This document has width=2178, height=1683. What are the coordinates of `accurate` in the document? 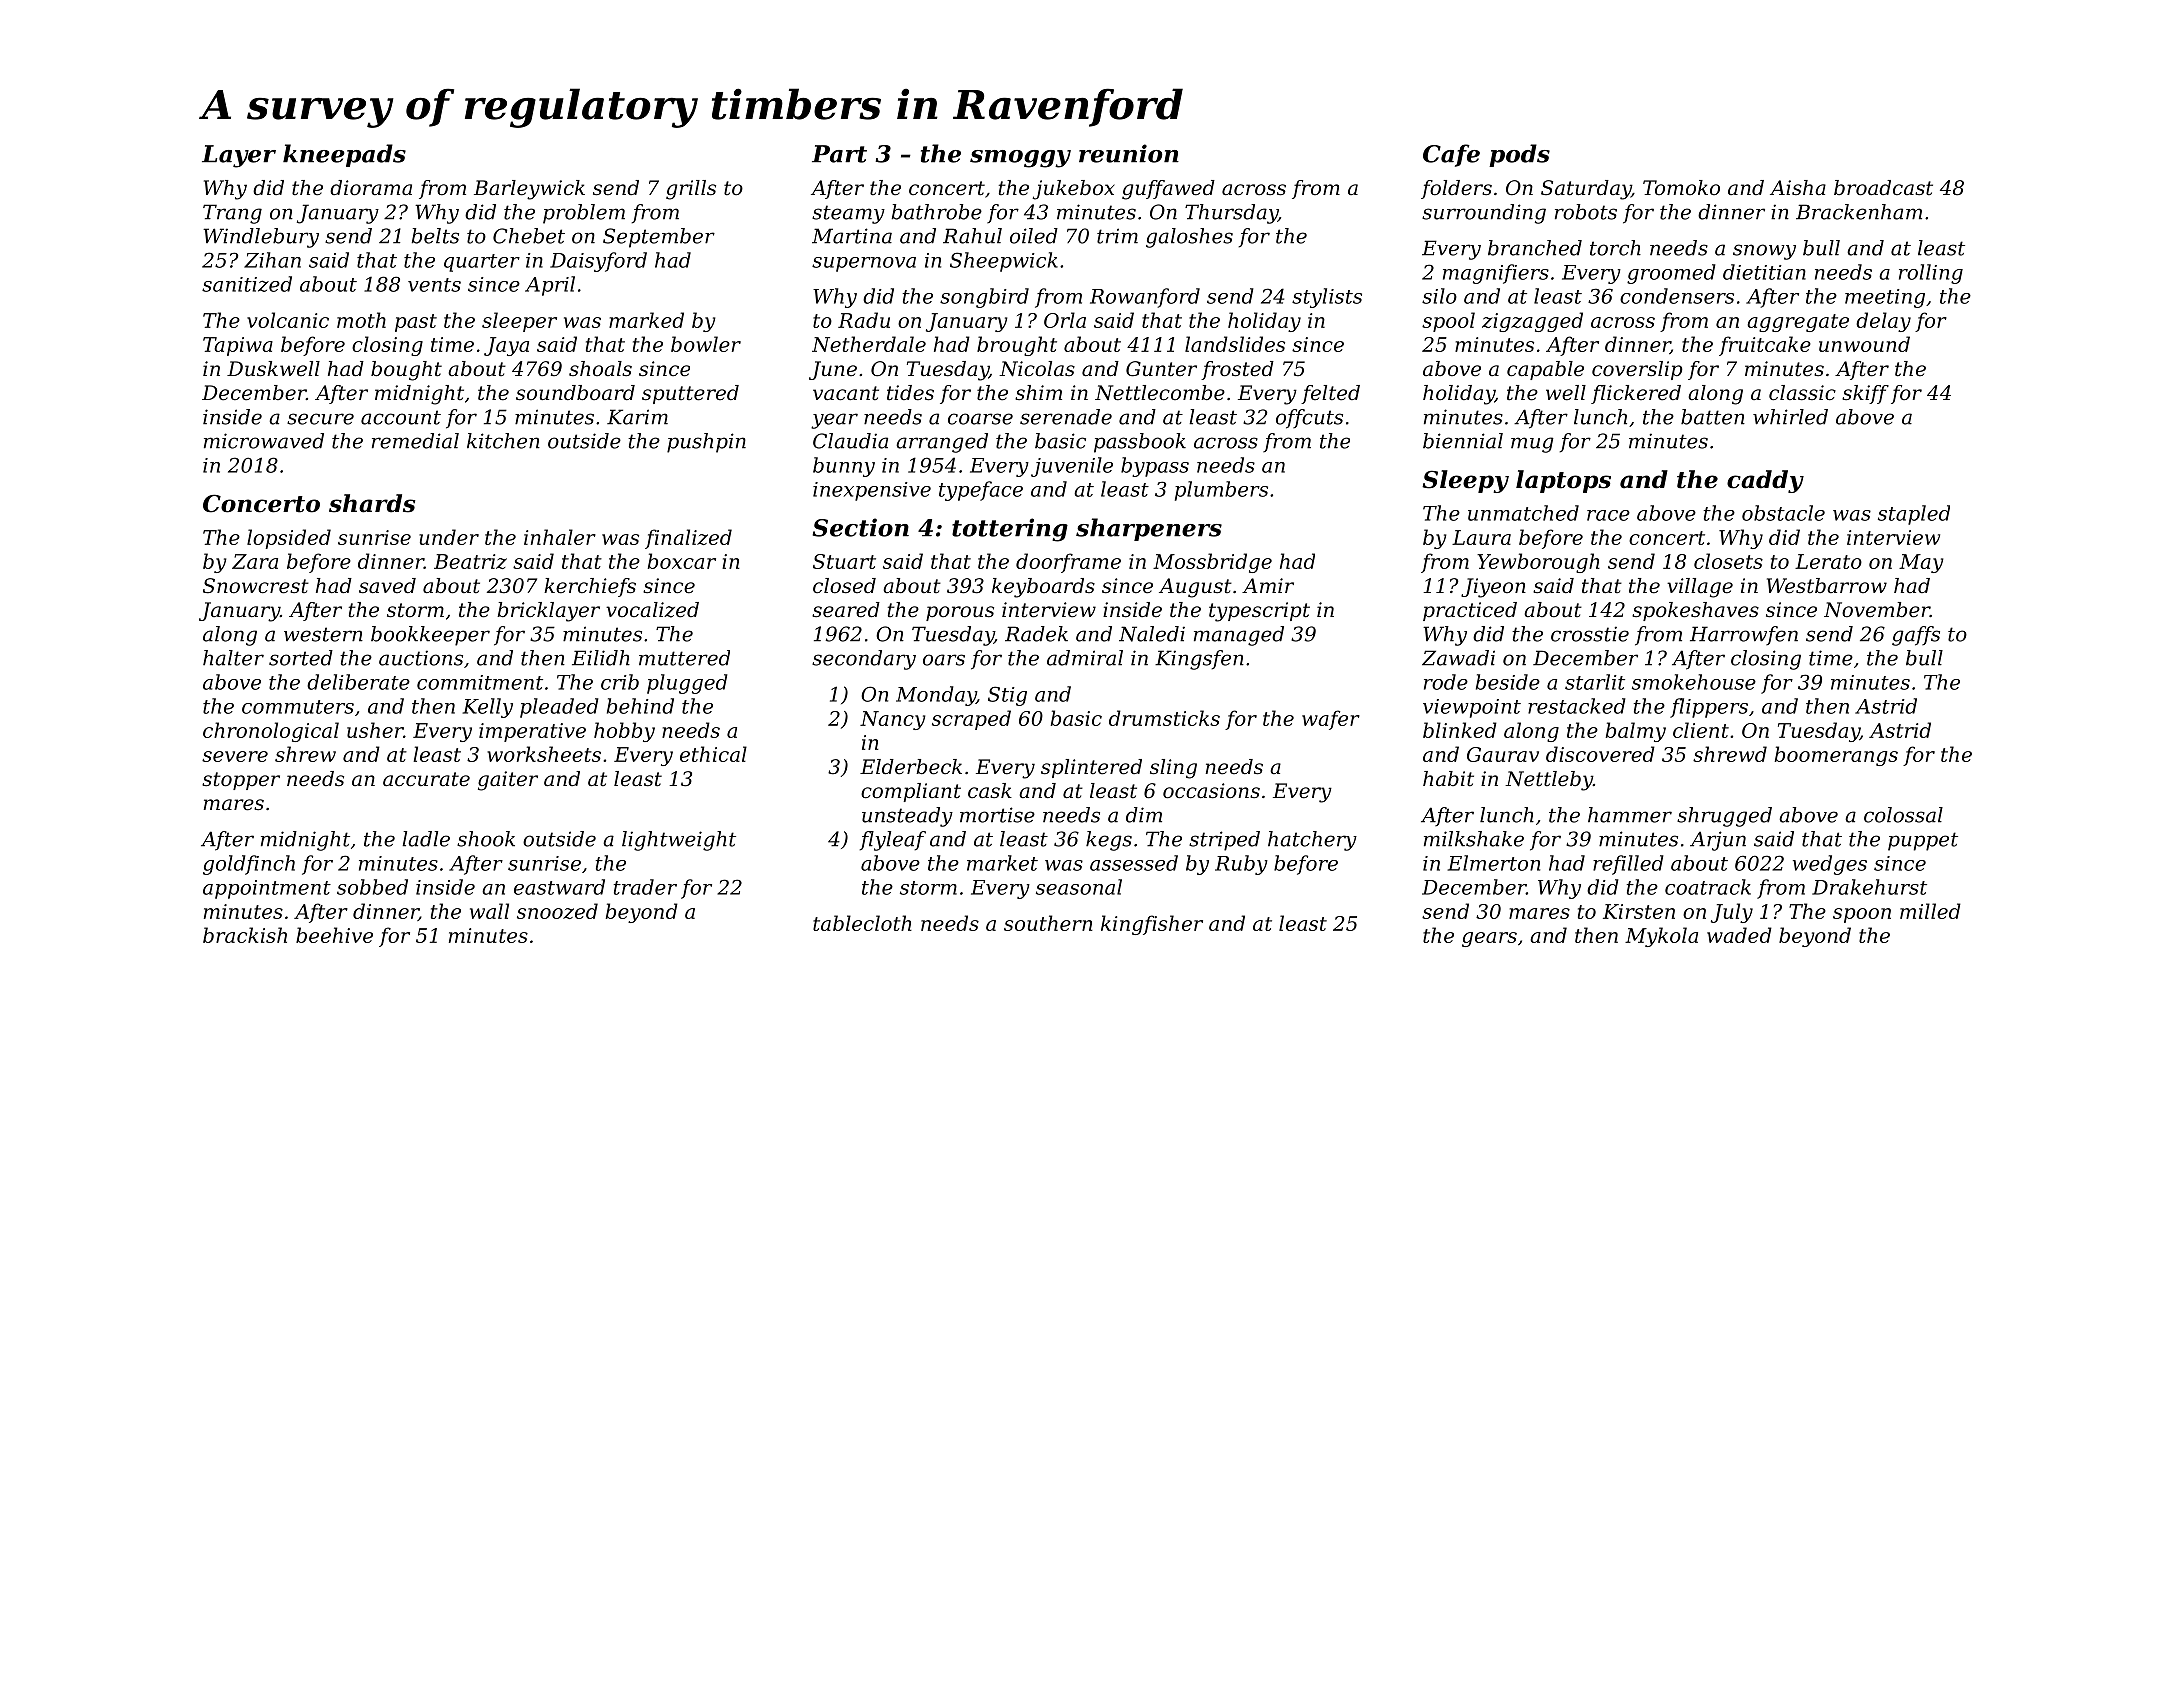 It's located at (426, 779).
